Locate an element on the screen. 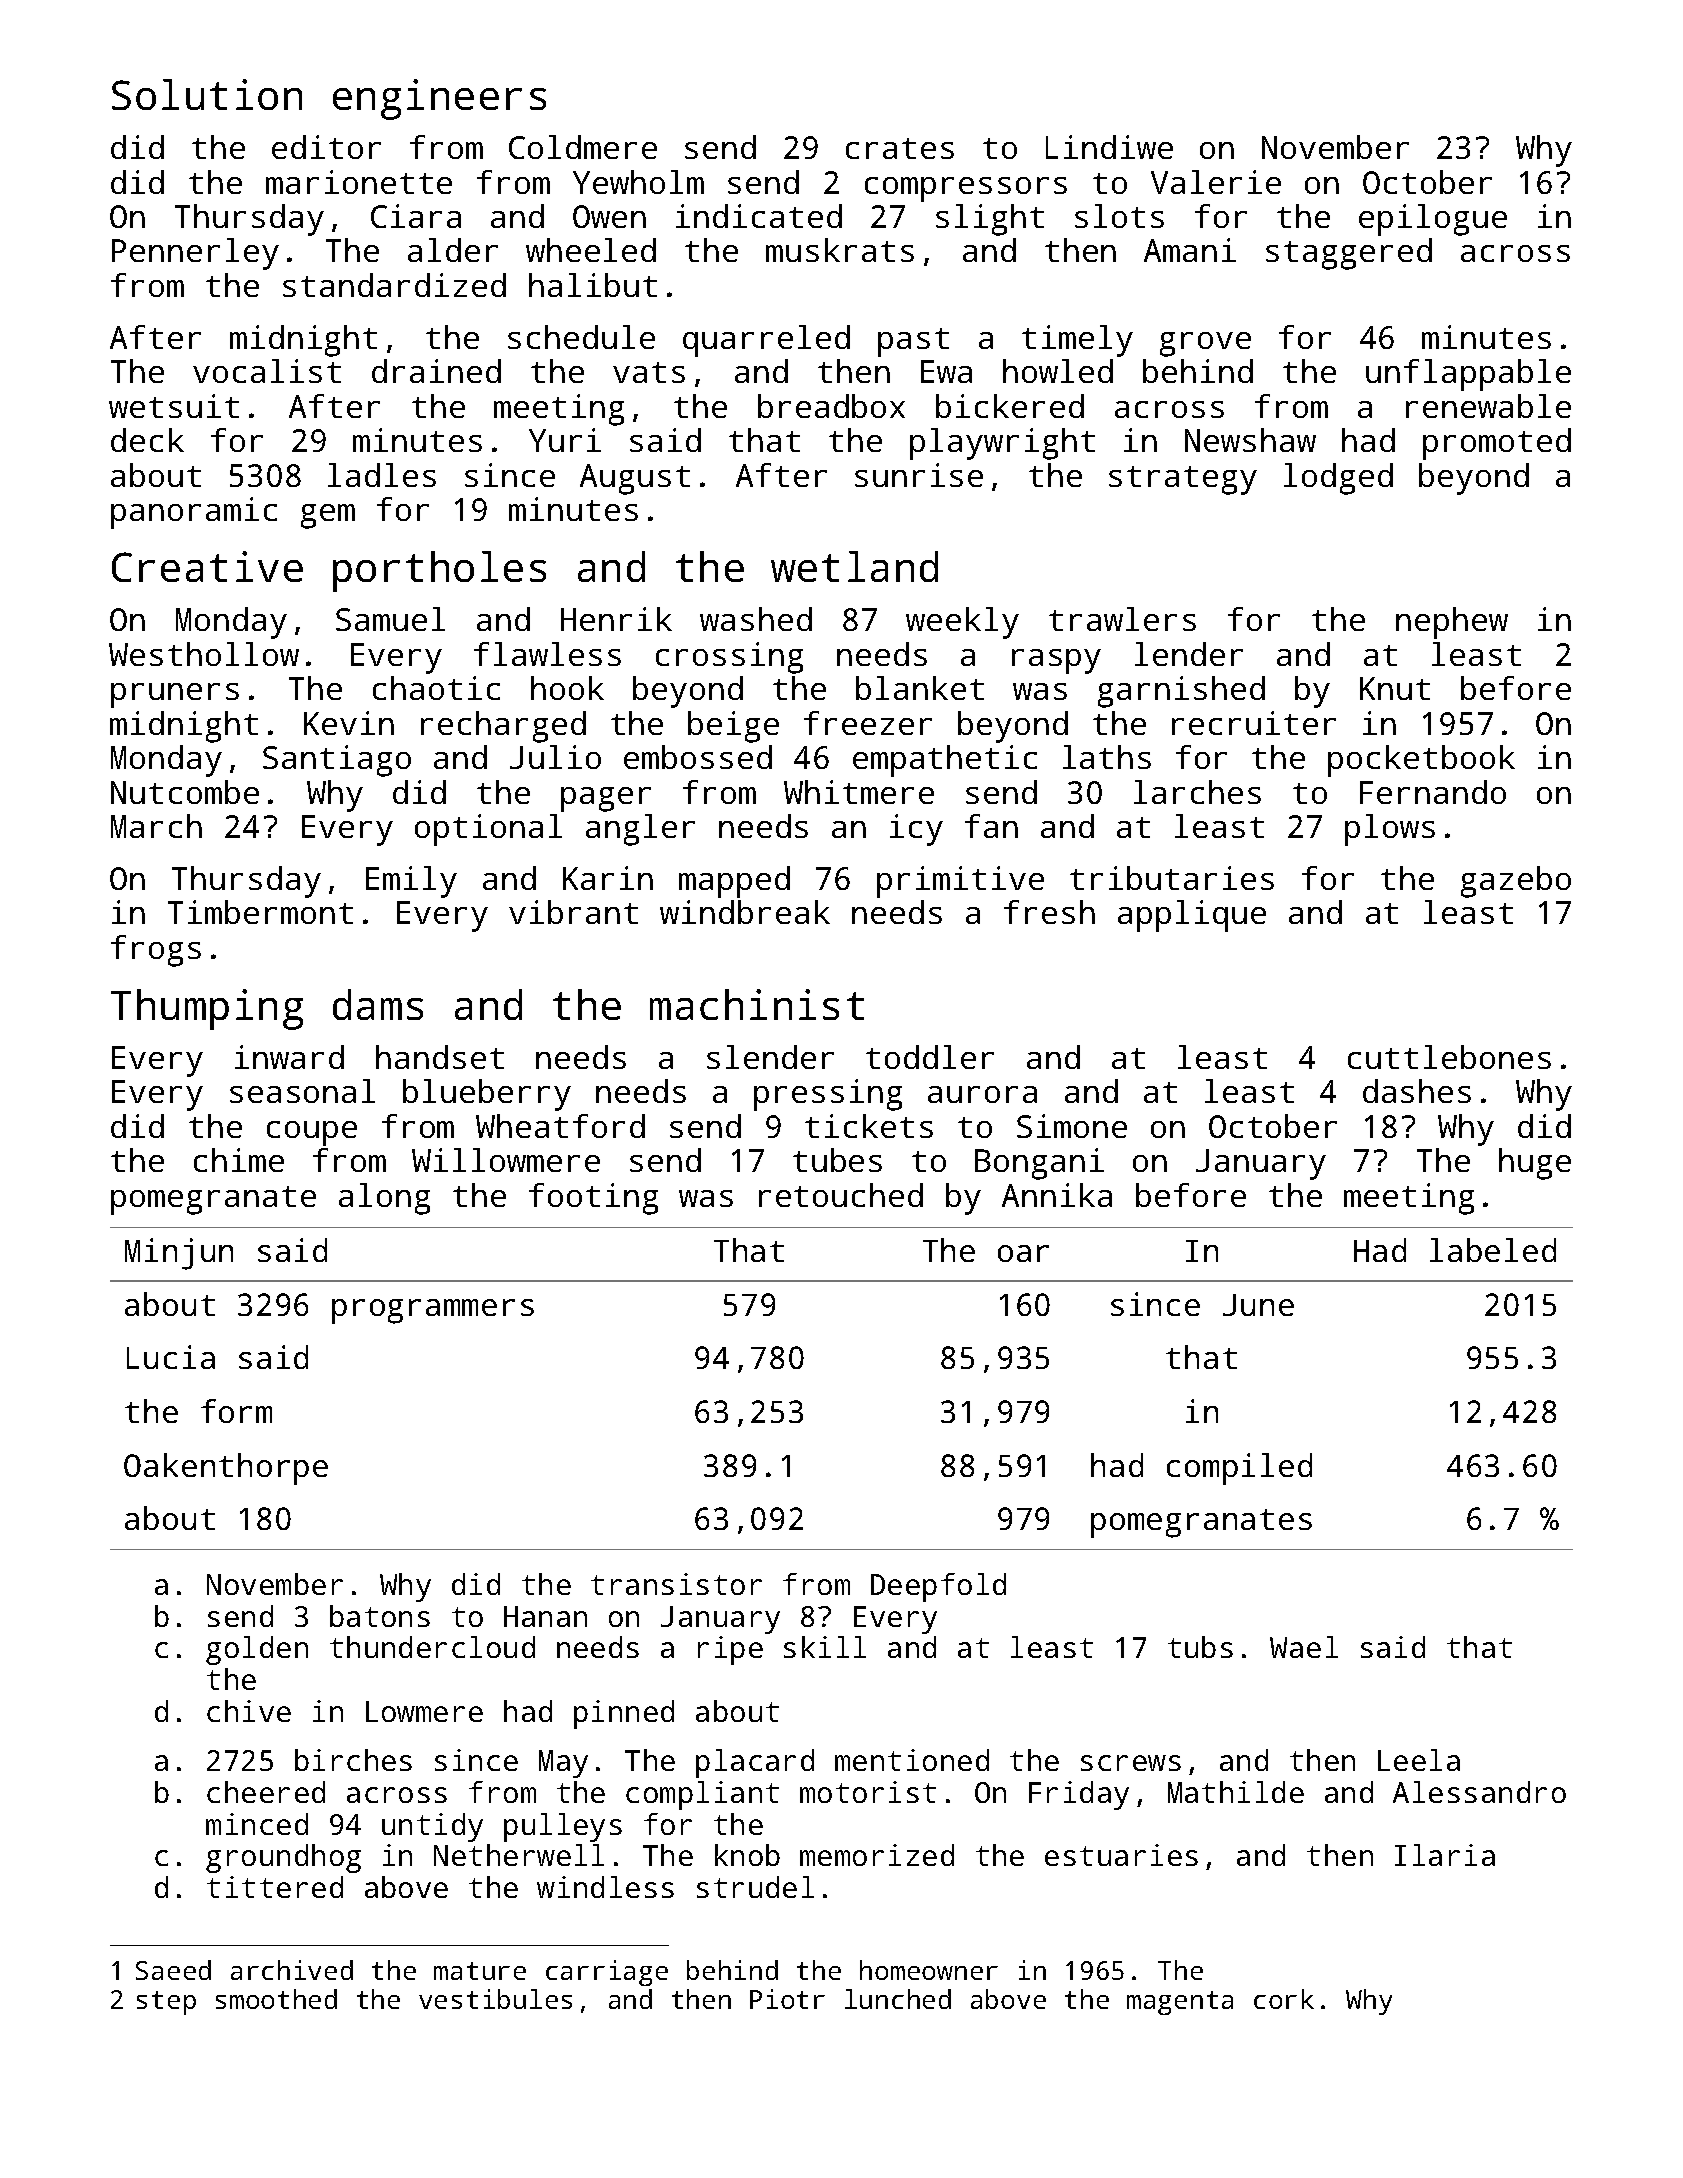 This screenshot has height=2178, width=1683. Lindiwe is located at coordinates (1109, 147).
